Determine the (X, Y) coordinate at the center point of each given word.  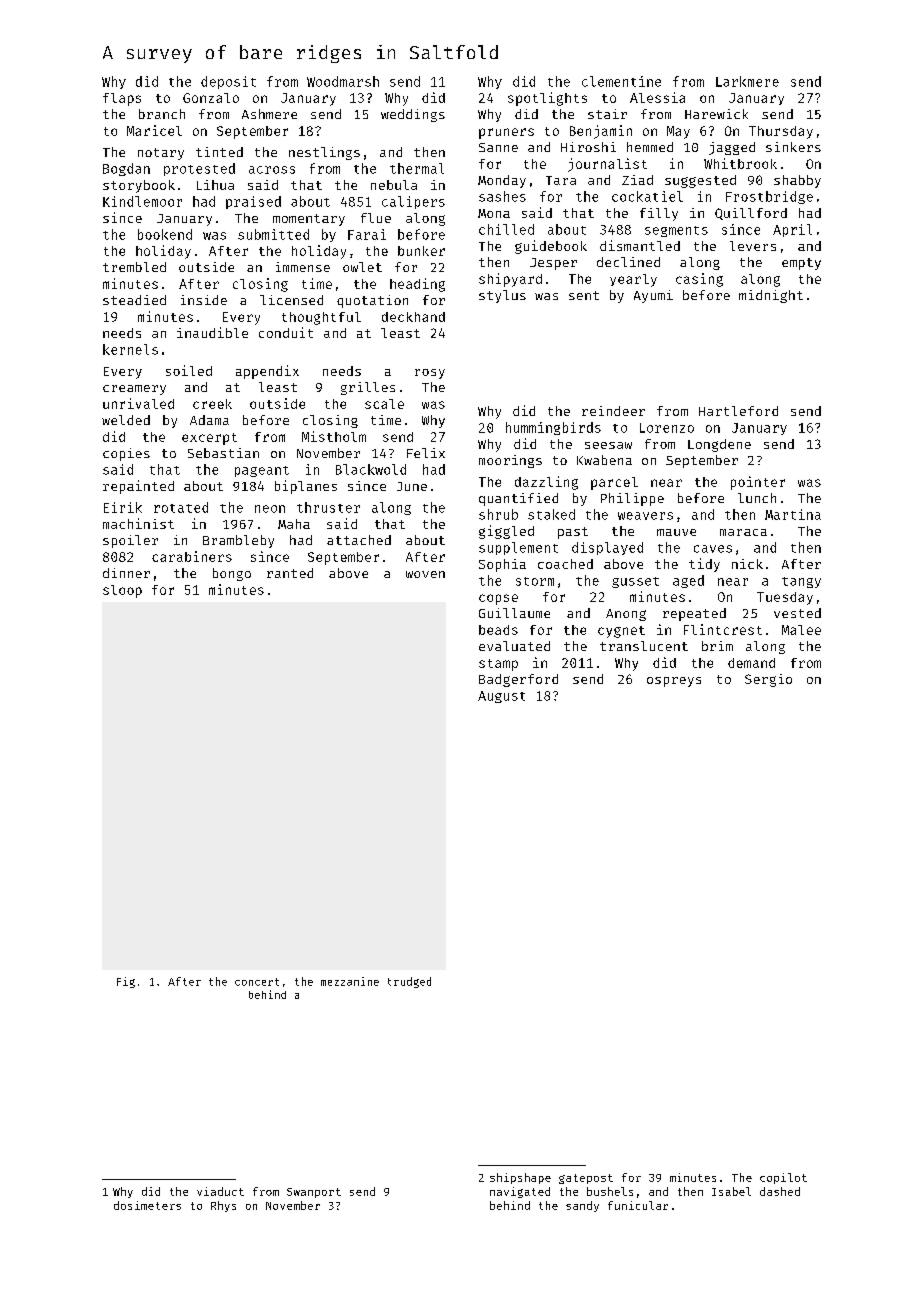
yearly (633, 280)
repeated (694, 614)
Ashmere (269, 114)
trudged (409, 982)
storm (535, 581)
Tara (561, 180)
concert (257, 982)
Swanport (314, 1193)
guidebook (551, 247)
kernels (130, 349)
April (792, 230)
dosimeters (147, 1205)
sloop (122, 591)
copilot (783, 1178)
